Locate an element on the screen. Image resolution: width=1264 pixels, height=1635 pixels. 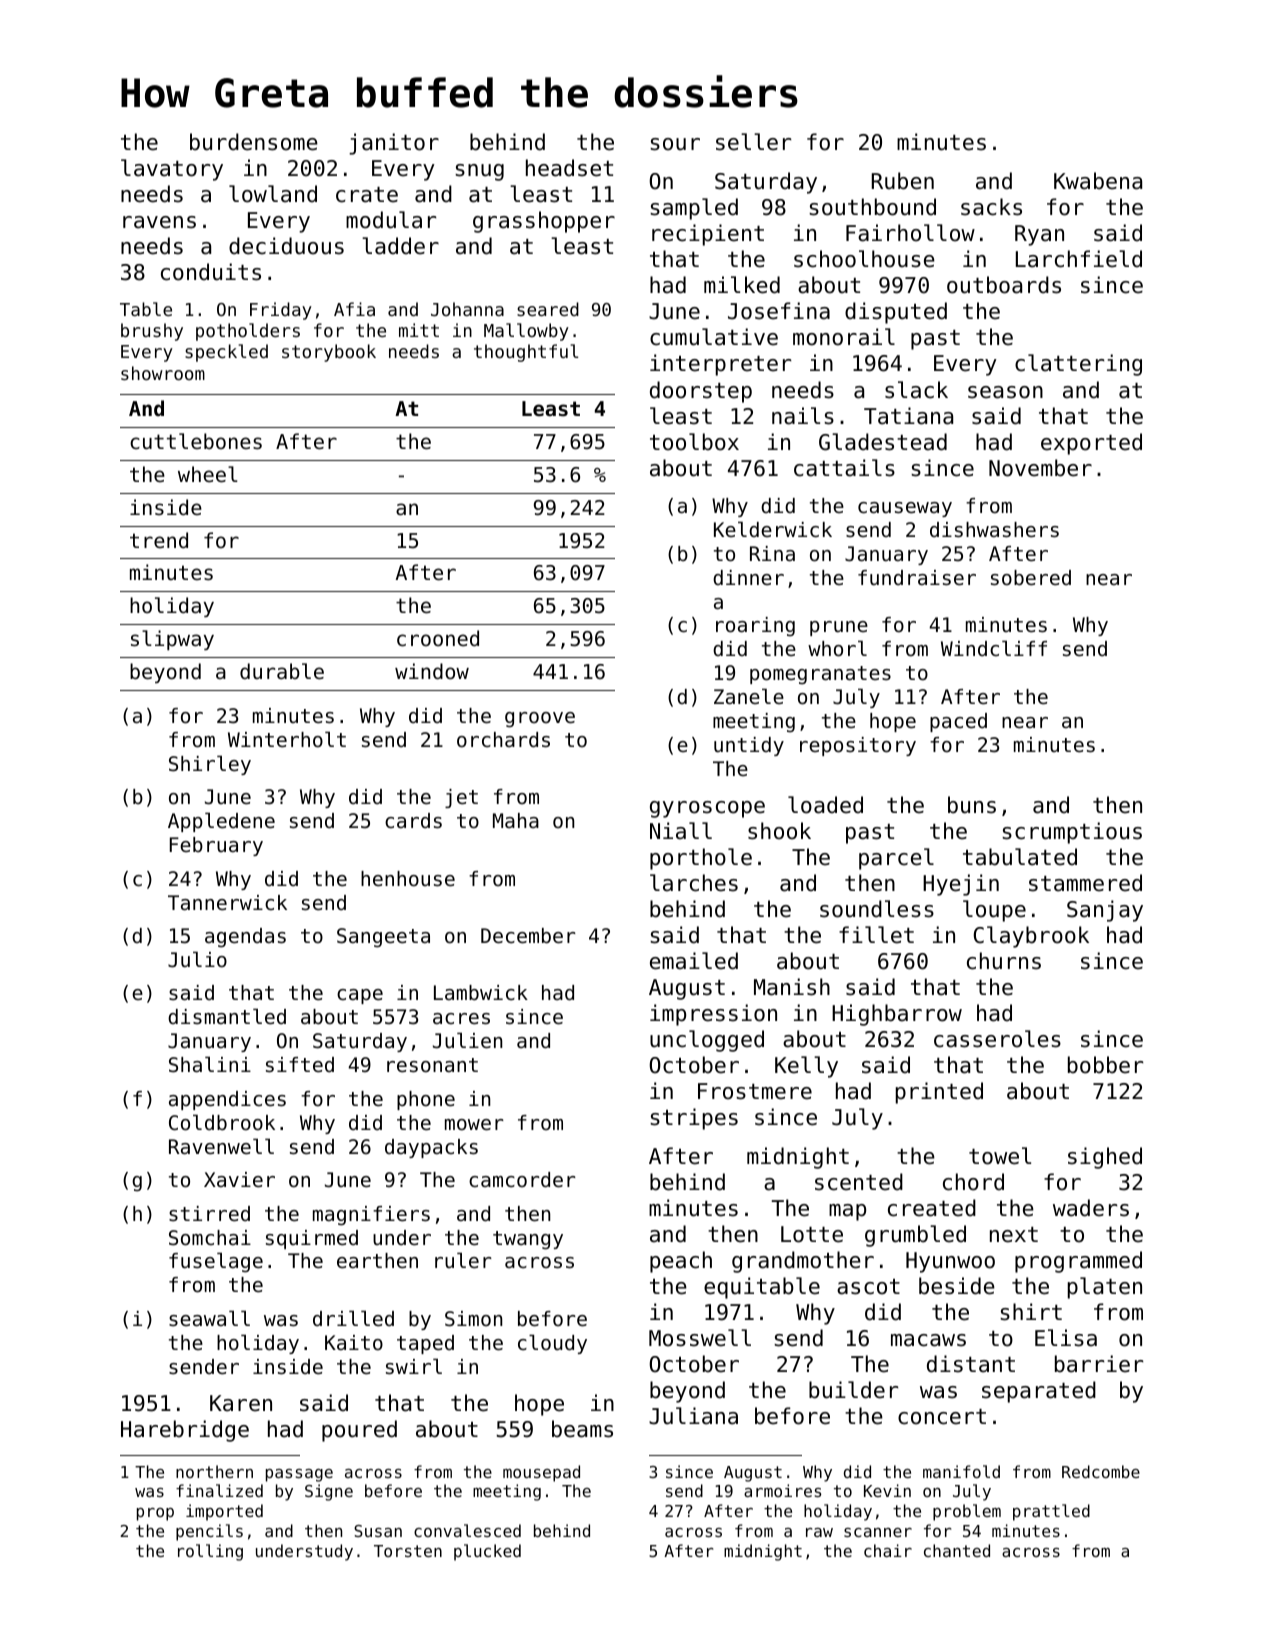
Ruben is located at coordinates (903, 181).
